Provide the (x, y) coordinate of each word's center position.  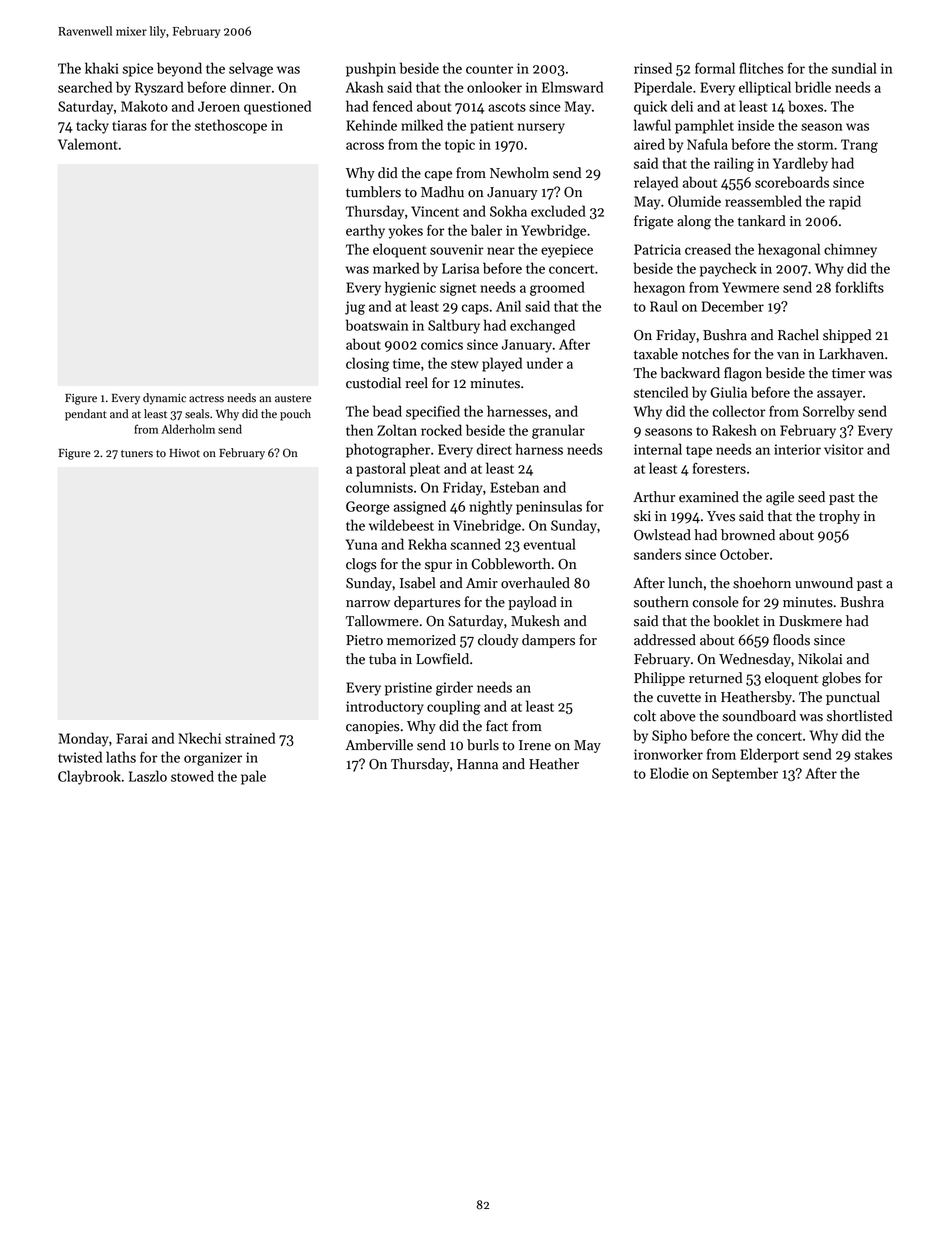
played (502, 364)
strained (250, 738)
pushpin (371, 69)
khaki (102, 68)
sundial (854, 68)
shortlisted (859, 716)
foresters (719, 468)
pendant (86, 415)
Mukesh (535, 621)
